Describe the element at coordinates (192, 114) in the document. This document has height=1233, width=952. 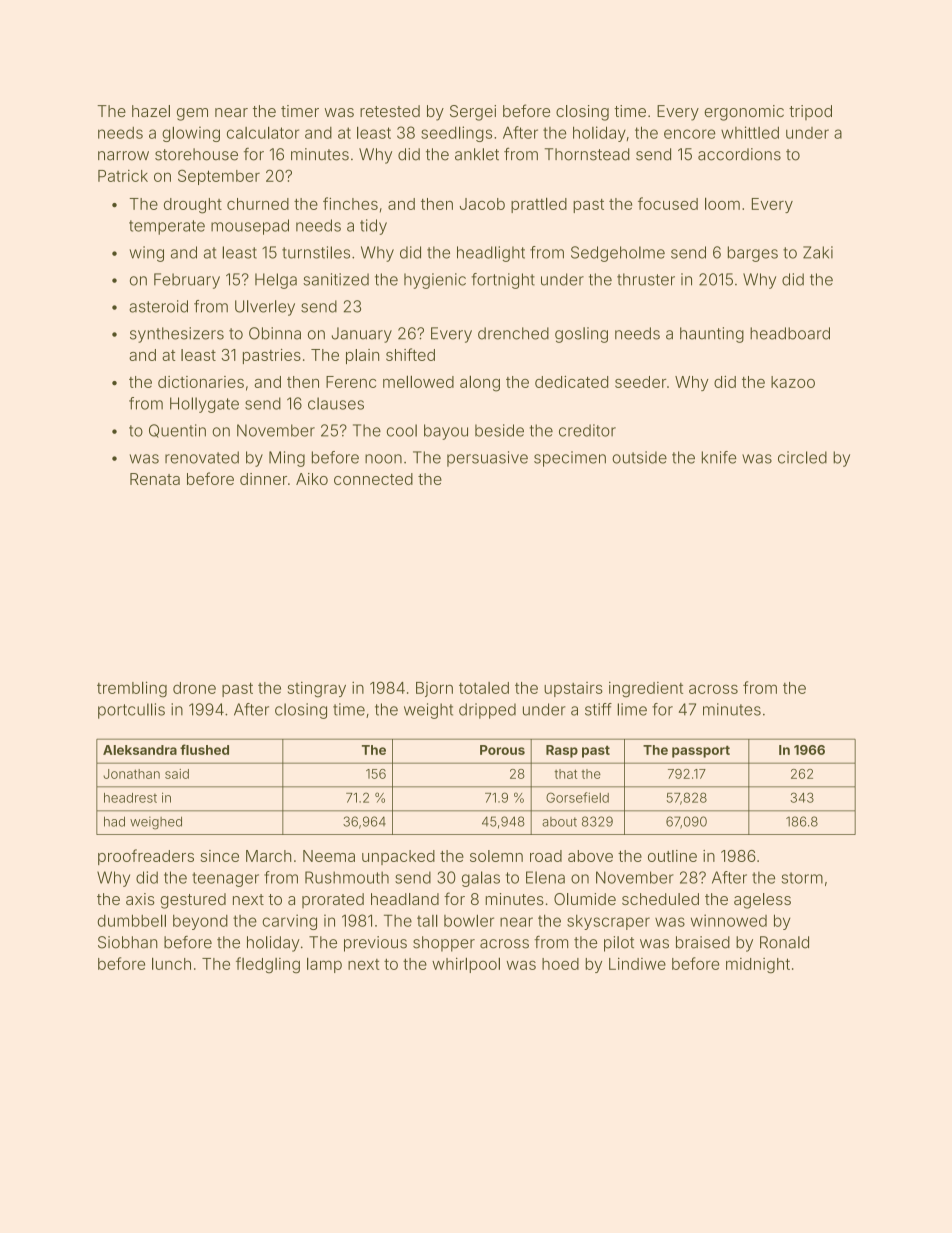
I see `gem` at that location.
